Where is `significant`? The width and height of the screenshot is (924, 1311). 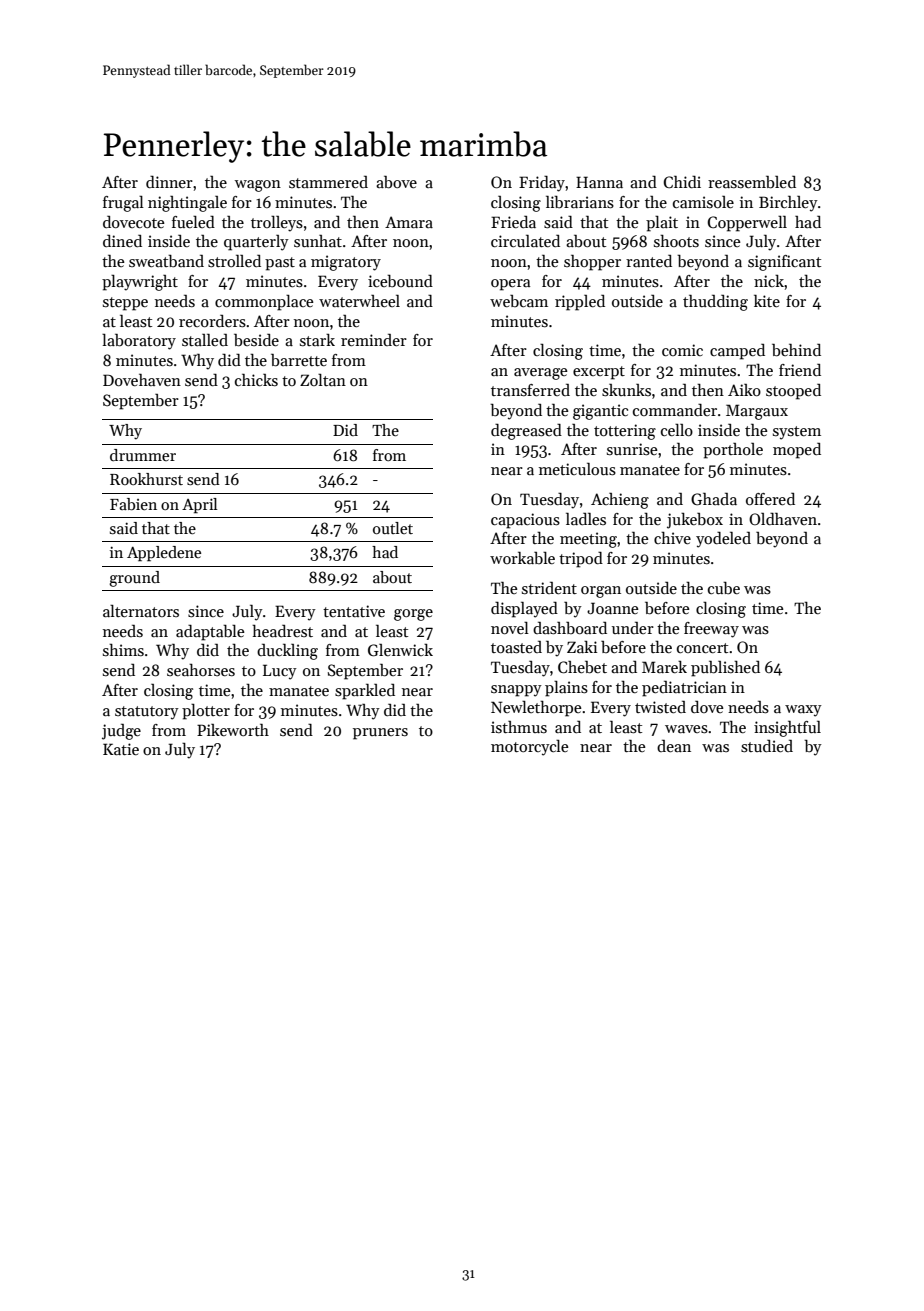
significant is located at coordinates (784, 263).
